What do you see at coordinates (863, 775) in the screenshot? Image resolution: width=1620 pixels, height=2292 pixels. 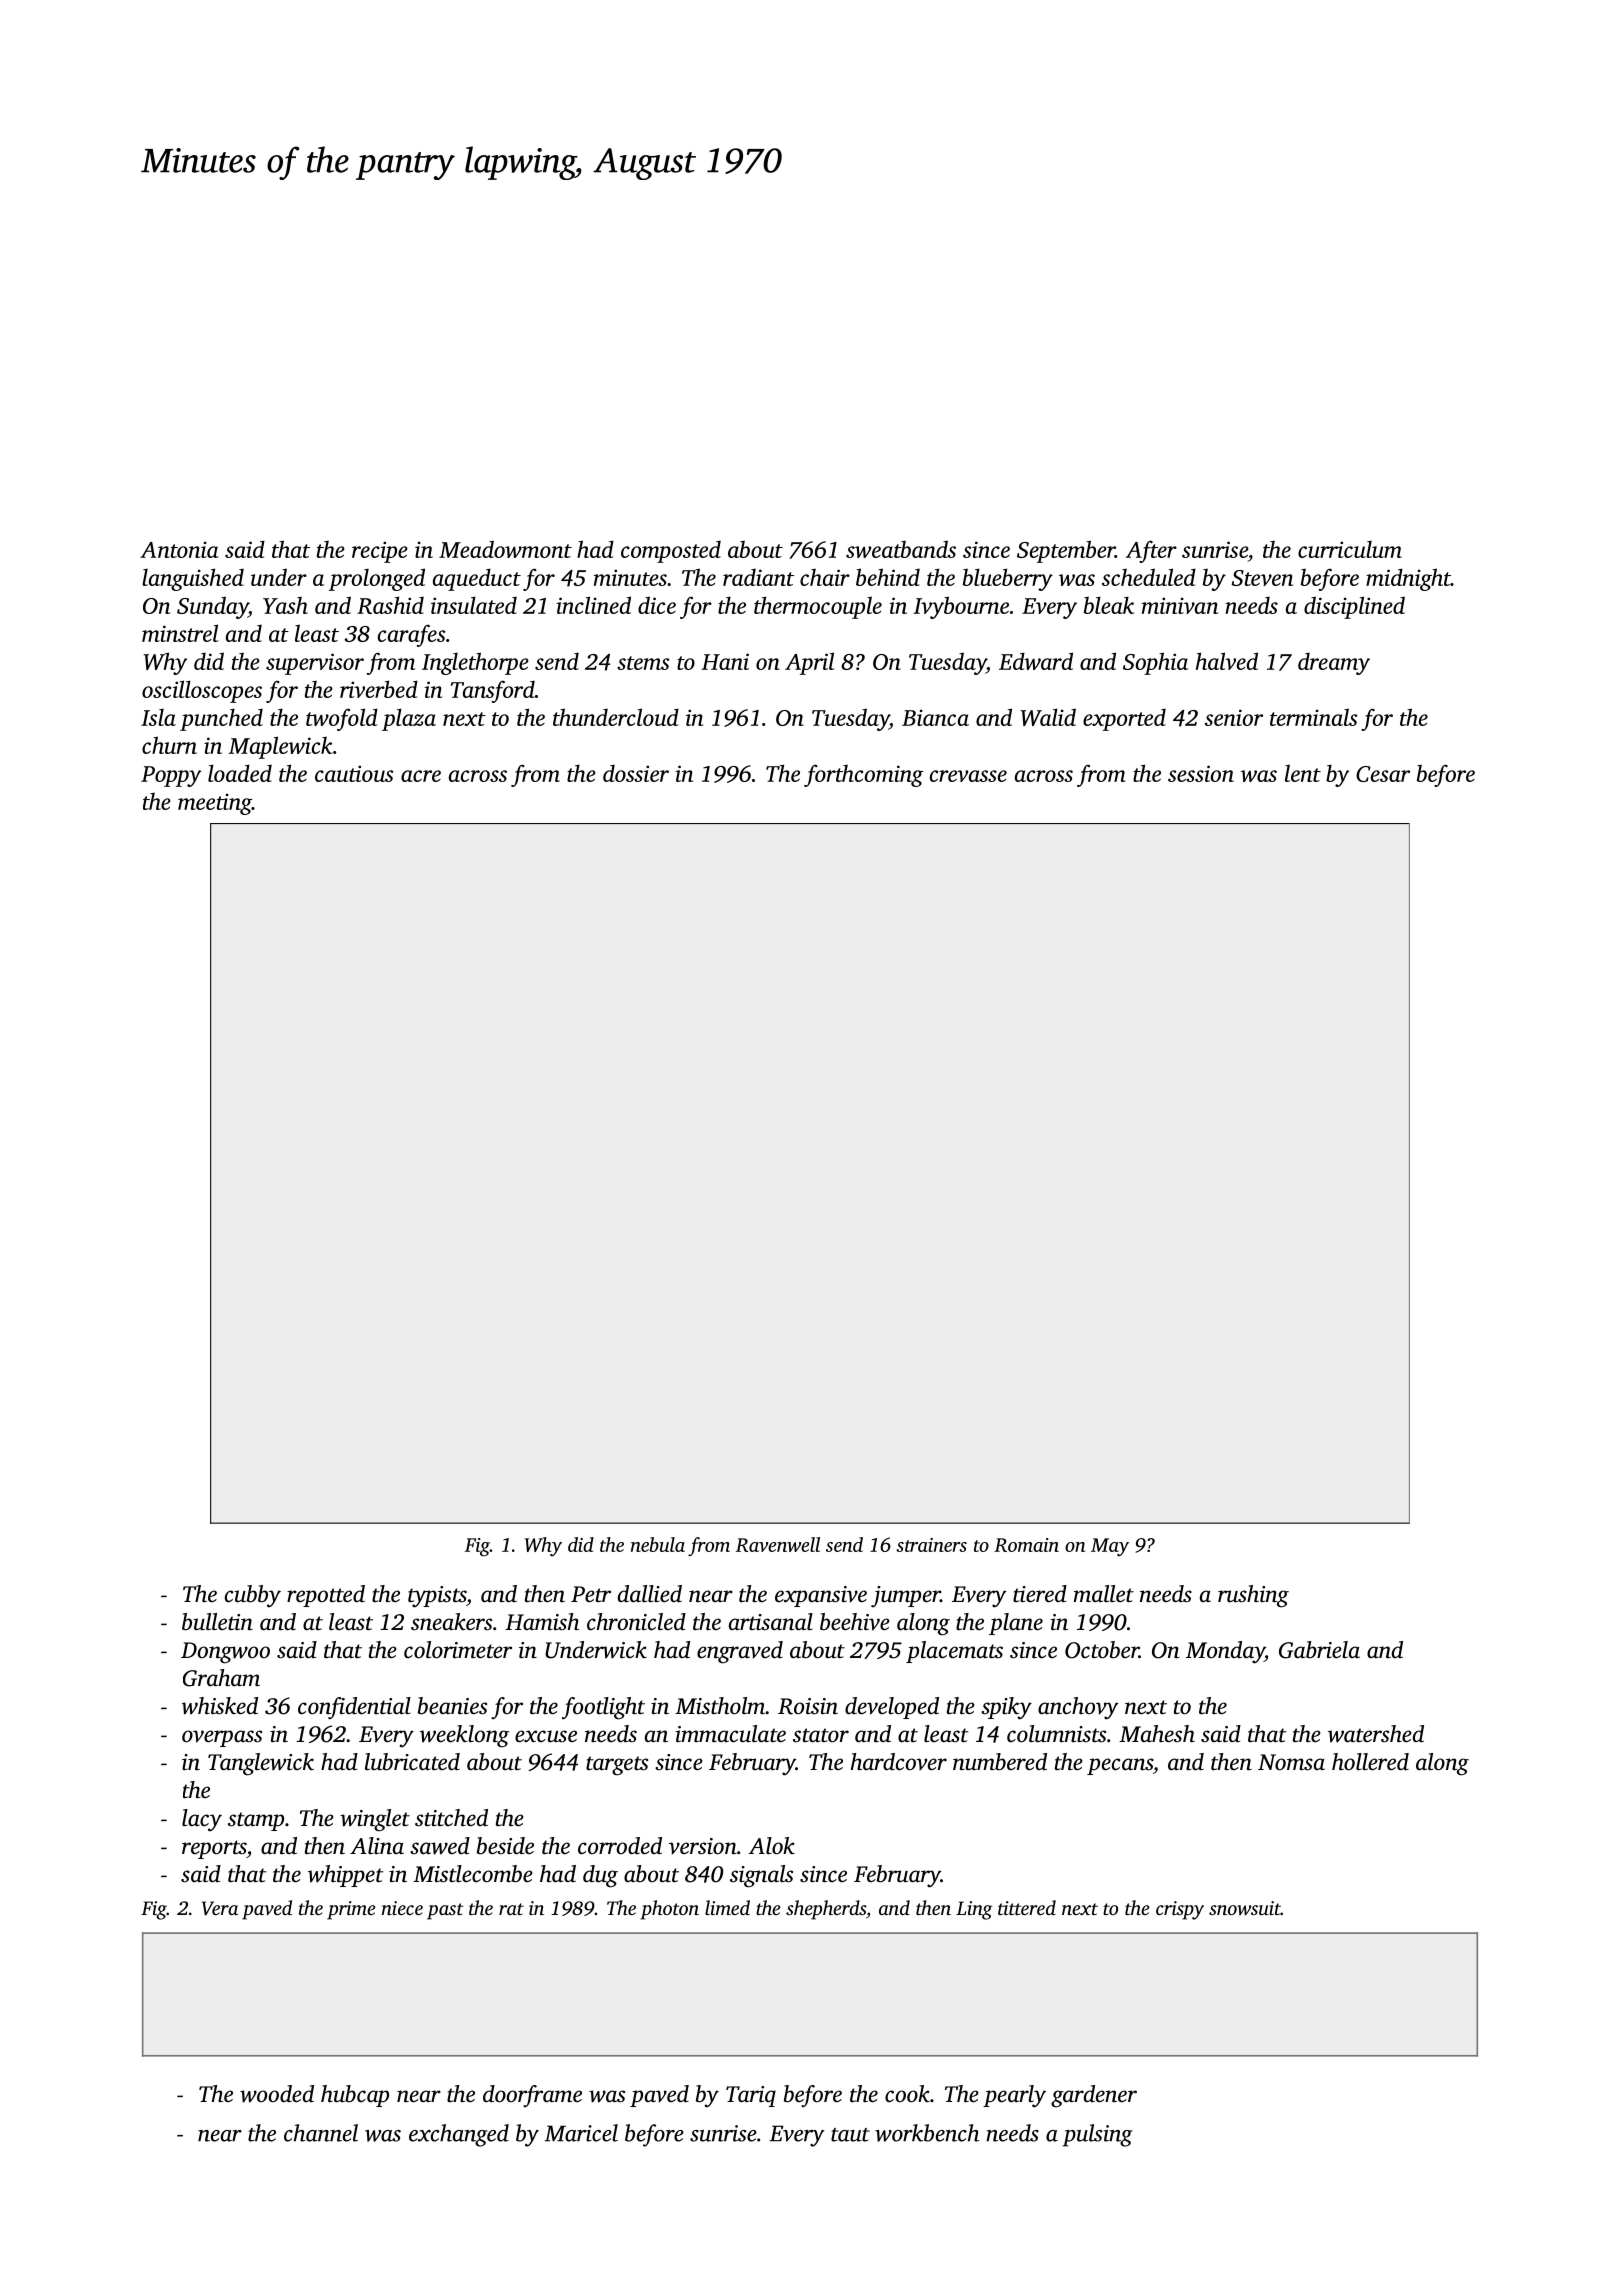 I see `forthcoming` at bounding box center [863, 775].
